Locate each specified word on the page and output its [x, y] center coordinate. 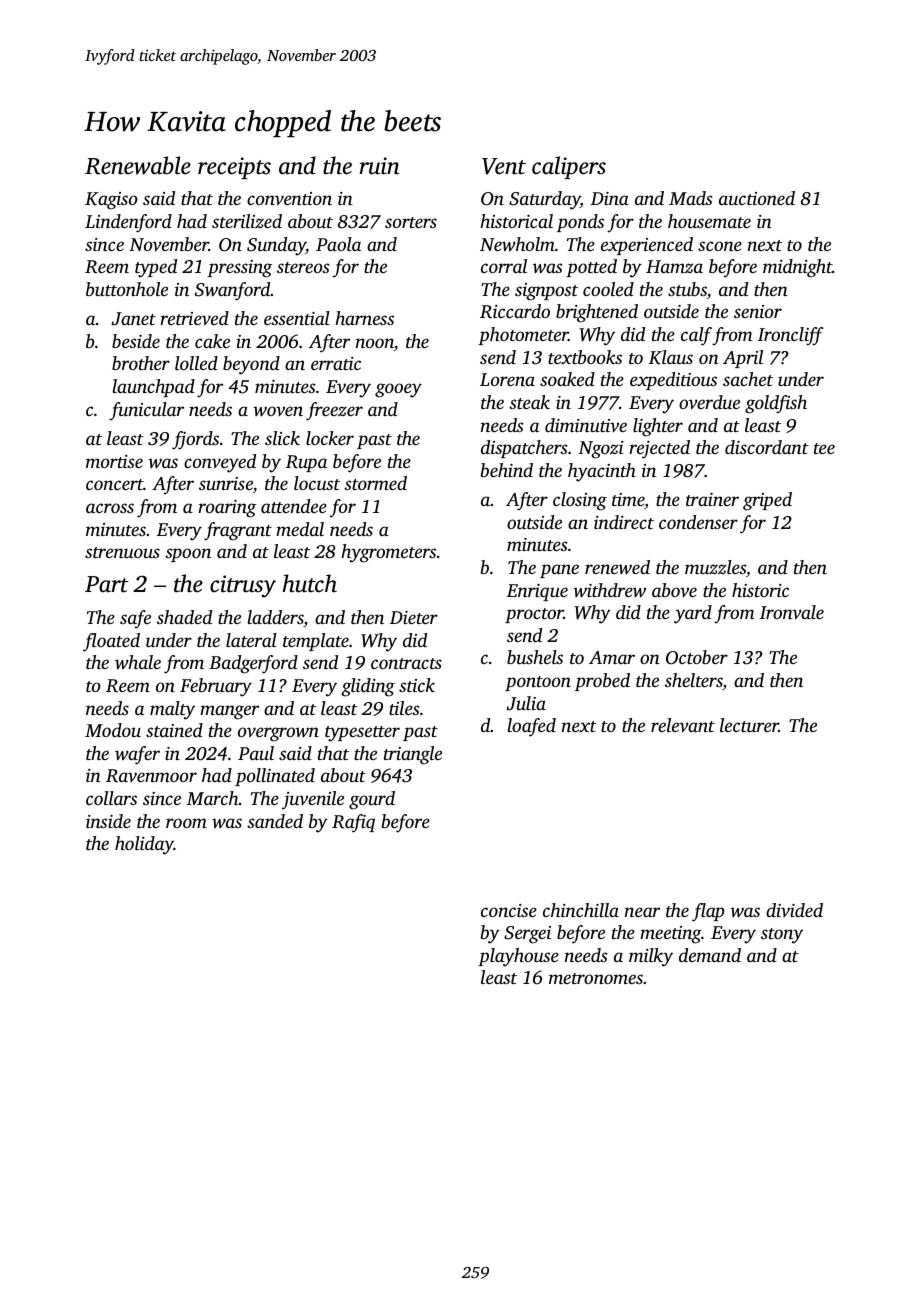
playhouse [518, 957]
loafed [532, 727]
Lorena [507, 379]
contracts [406, 663]
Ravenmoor [151, 776]
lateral [251, 640]
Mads [690, 198]
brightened [597, 313]
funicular [146, 411]
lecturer [749, 725]
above [674, 590]
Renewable [138, 165]
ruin [380, 166]
